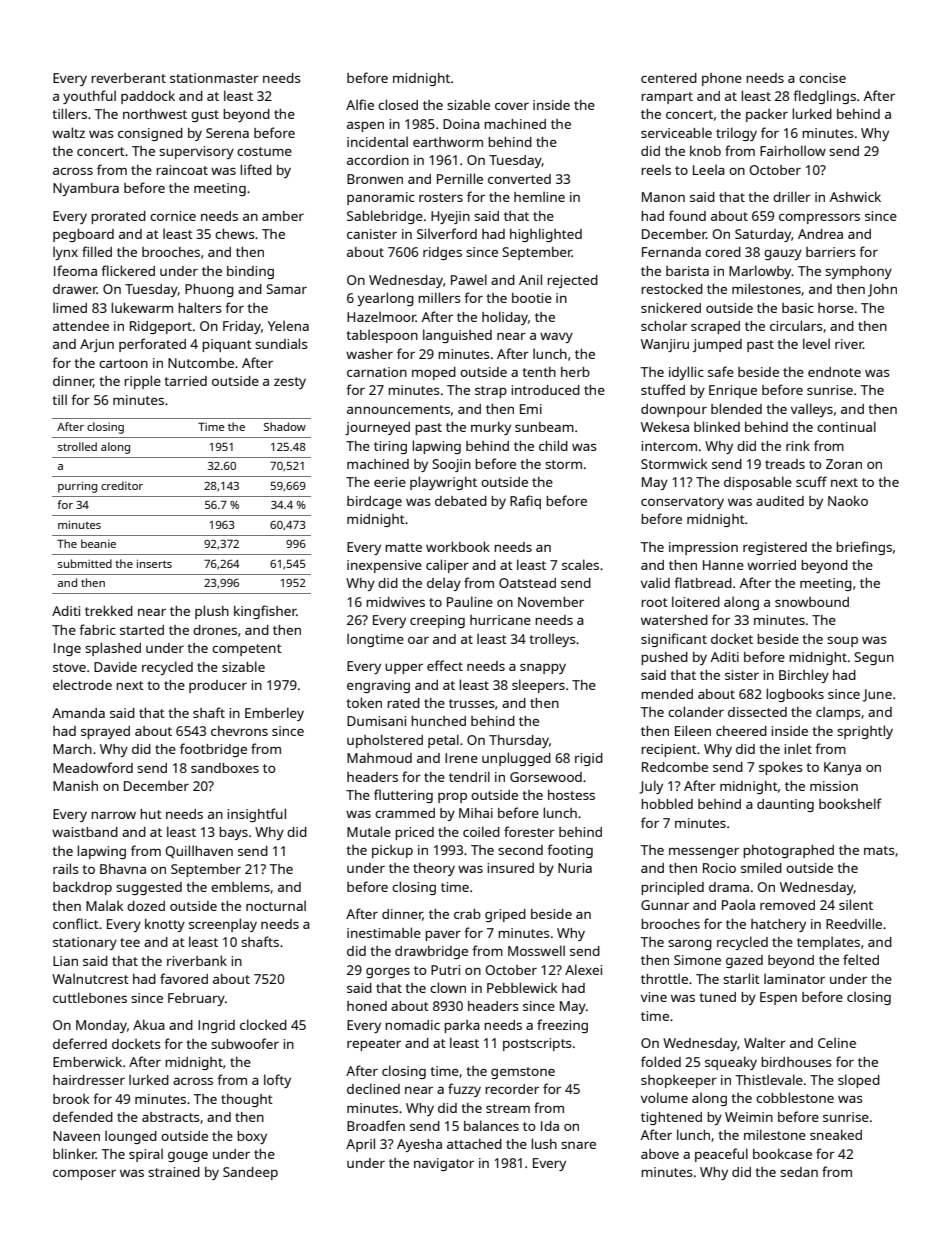 The height and width of the page is (1233, 952). I want to click on drones, so click(215, 630).
